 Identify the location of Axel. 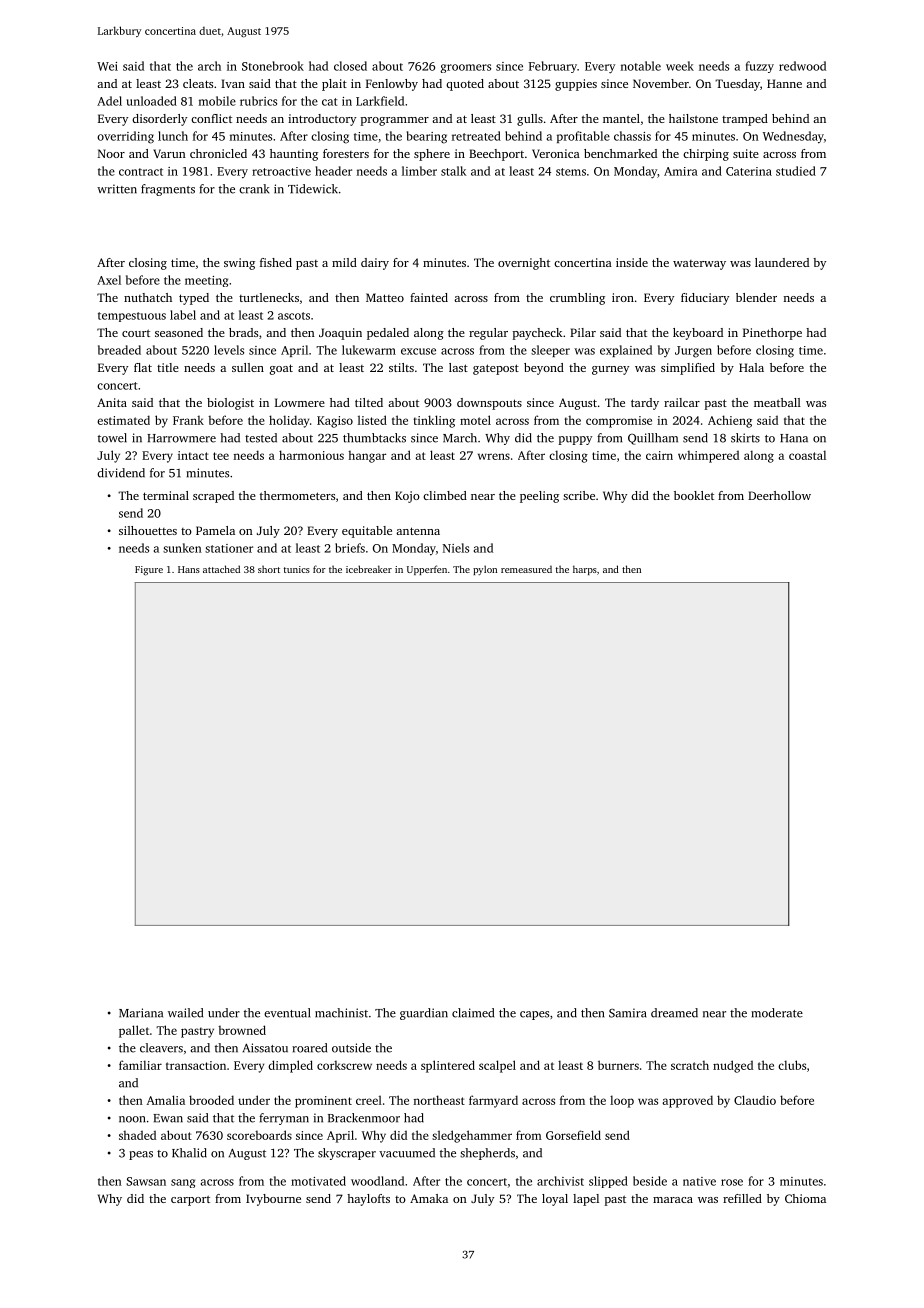
(109, 280).
